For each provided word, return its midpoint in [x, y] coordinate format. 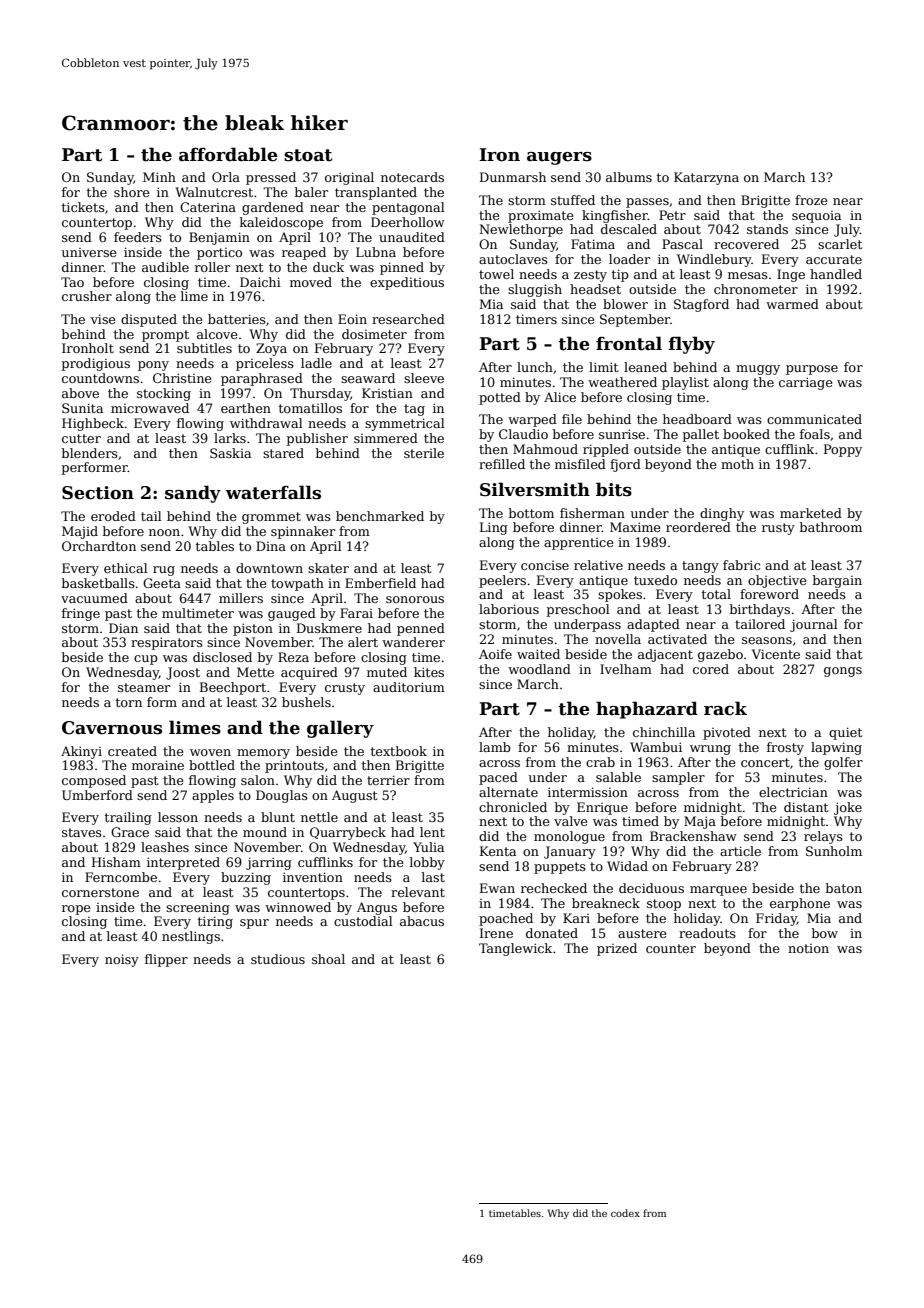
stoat [308, 155]
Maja [700, 822]
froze [811, 200]
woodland [539, 669]
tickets [83, 207]
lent [432, 832]
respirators [167, 643]
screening [198, 908]
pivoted [727, 733]
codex [625, 1213]
